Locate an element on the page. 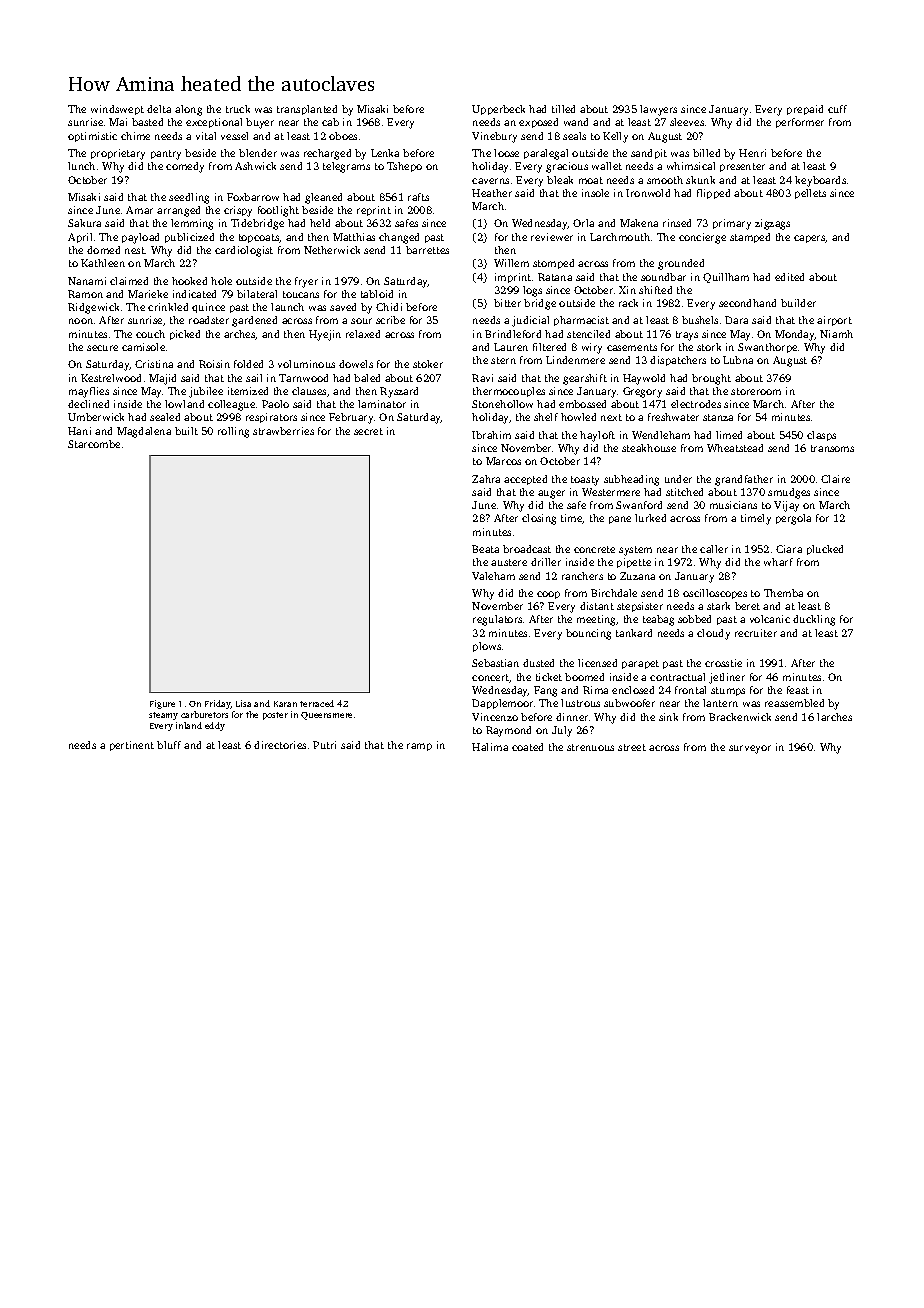 Image resolution: width=924 pixels, height=1308 pixels. windswept is located at coordinates (117, 110).
